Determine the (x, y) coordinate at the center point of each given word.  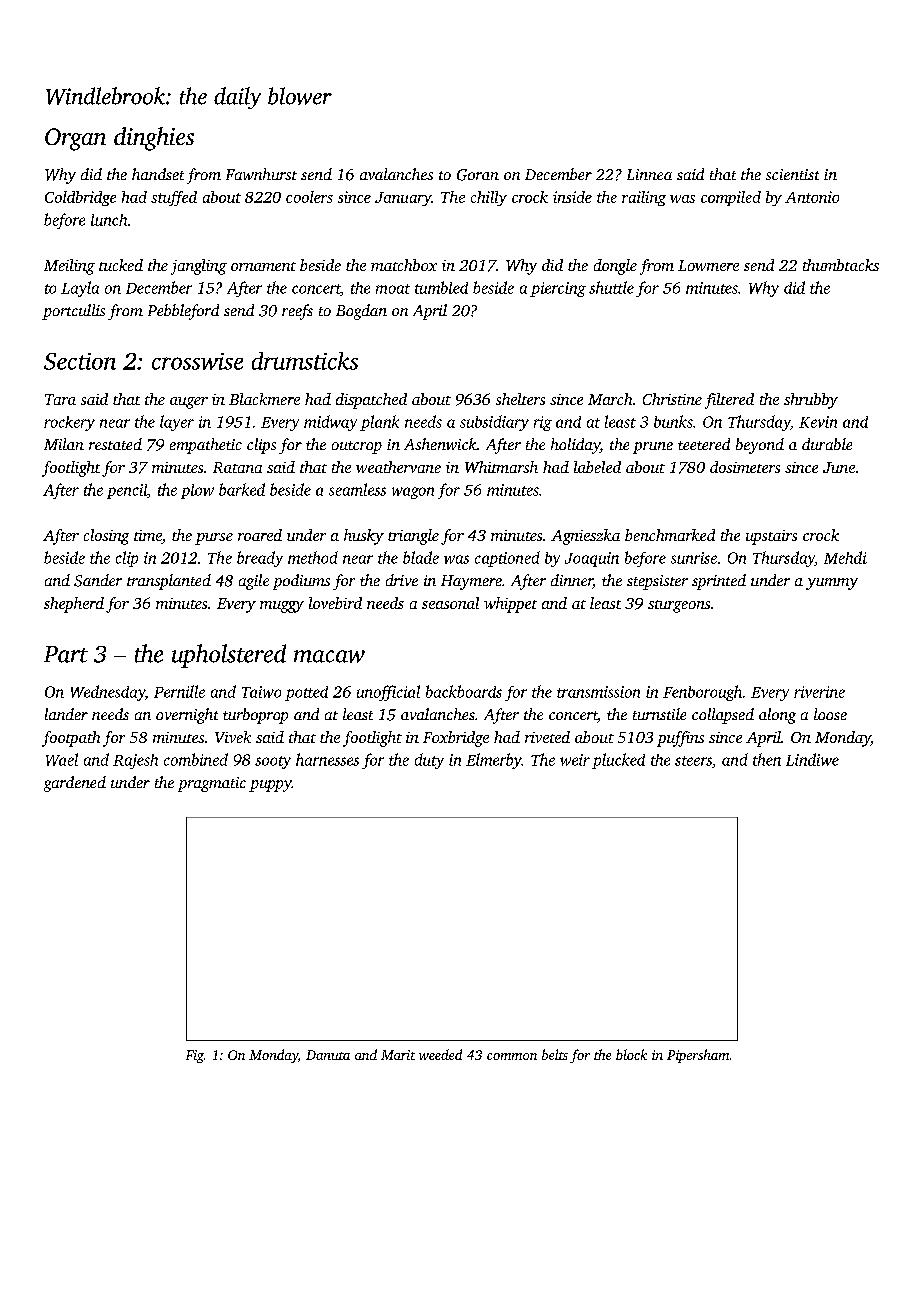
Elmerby (494, 761)
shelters (520, 399)
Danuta (328, 1055)
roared (260, 535)
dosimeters (745, 467)
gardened (75, 784)
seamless (357, 489)
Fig (195, 1056)
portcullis (73, 312)
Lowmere (708, 265)
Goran (478, 175)
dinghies (154, 139)
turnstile (659, 714)
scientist (792, 174)
